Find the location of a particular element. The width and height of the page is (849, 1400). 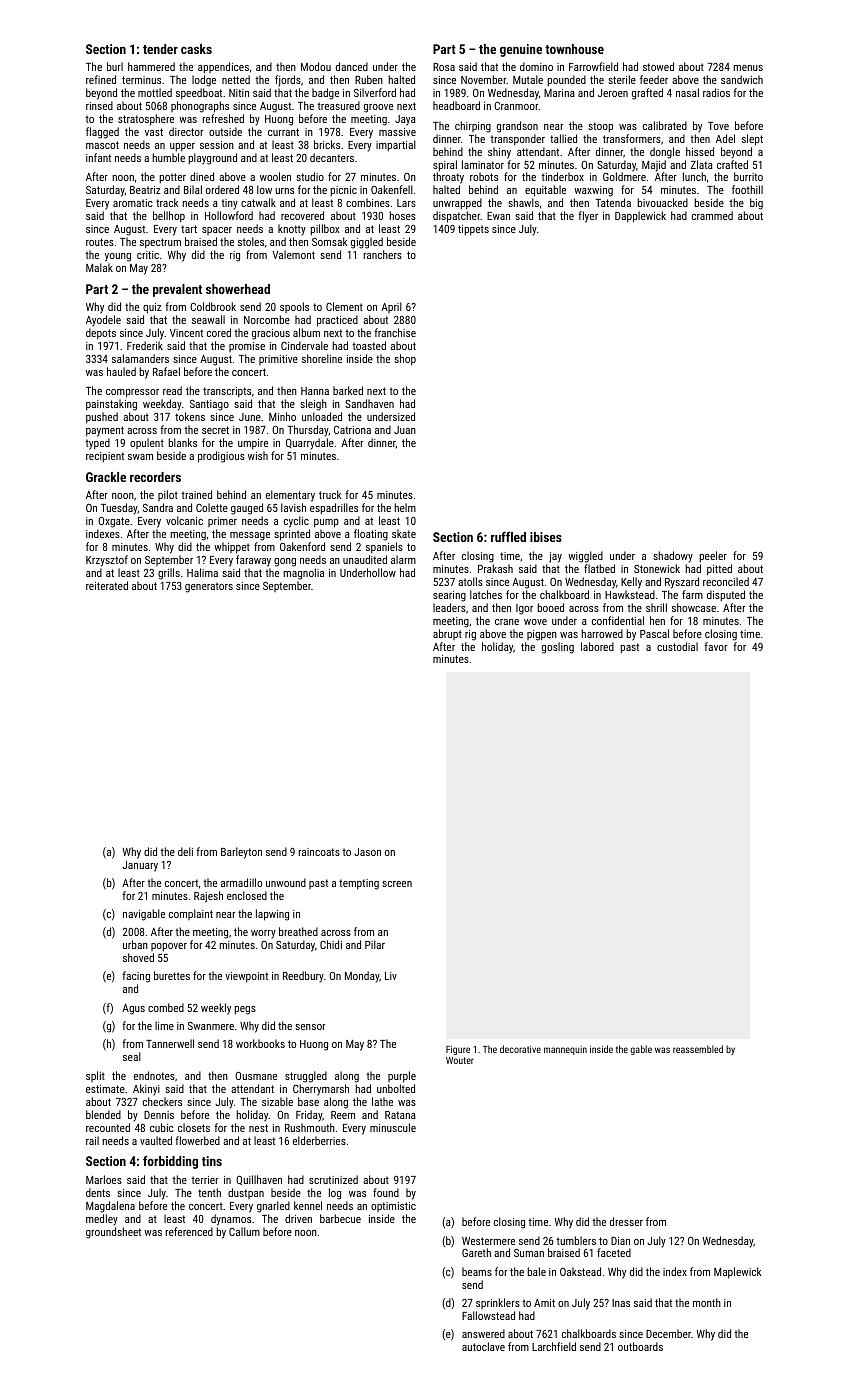

Jason is located at coordinates (367, 852).
